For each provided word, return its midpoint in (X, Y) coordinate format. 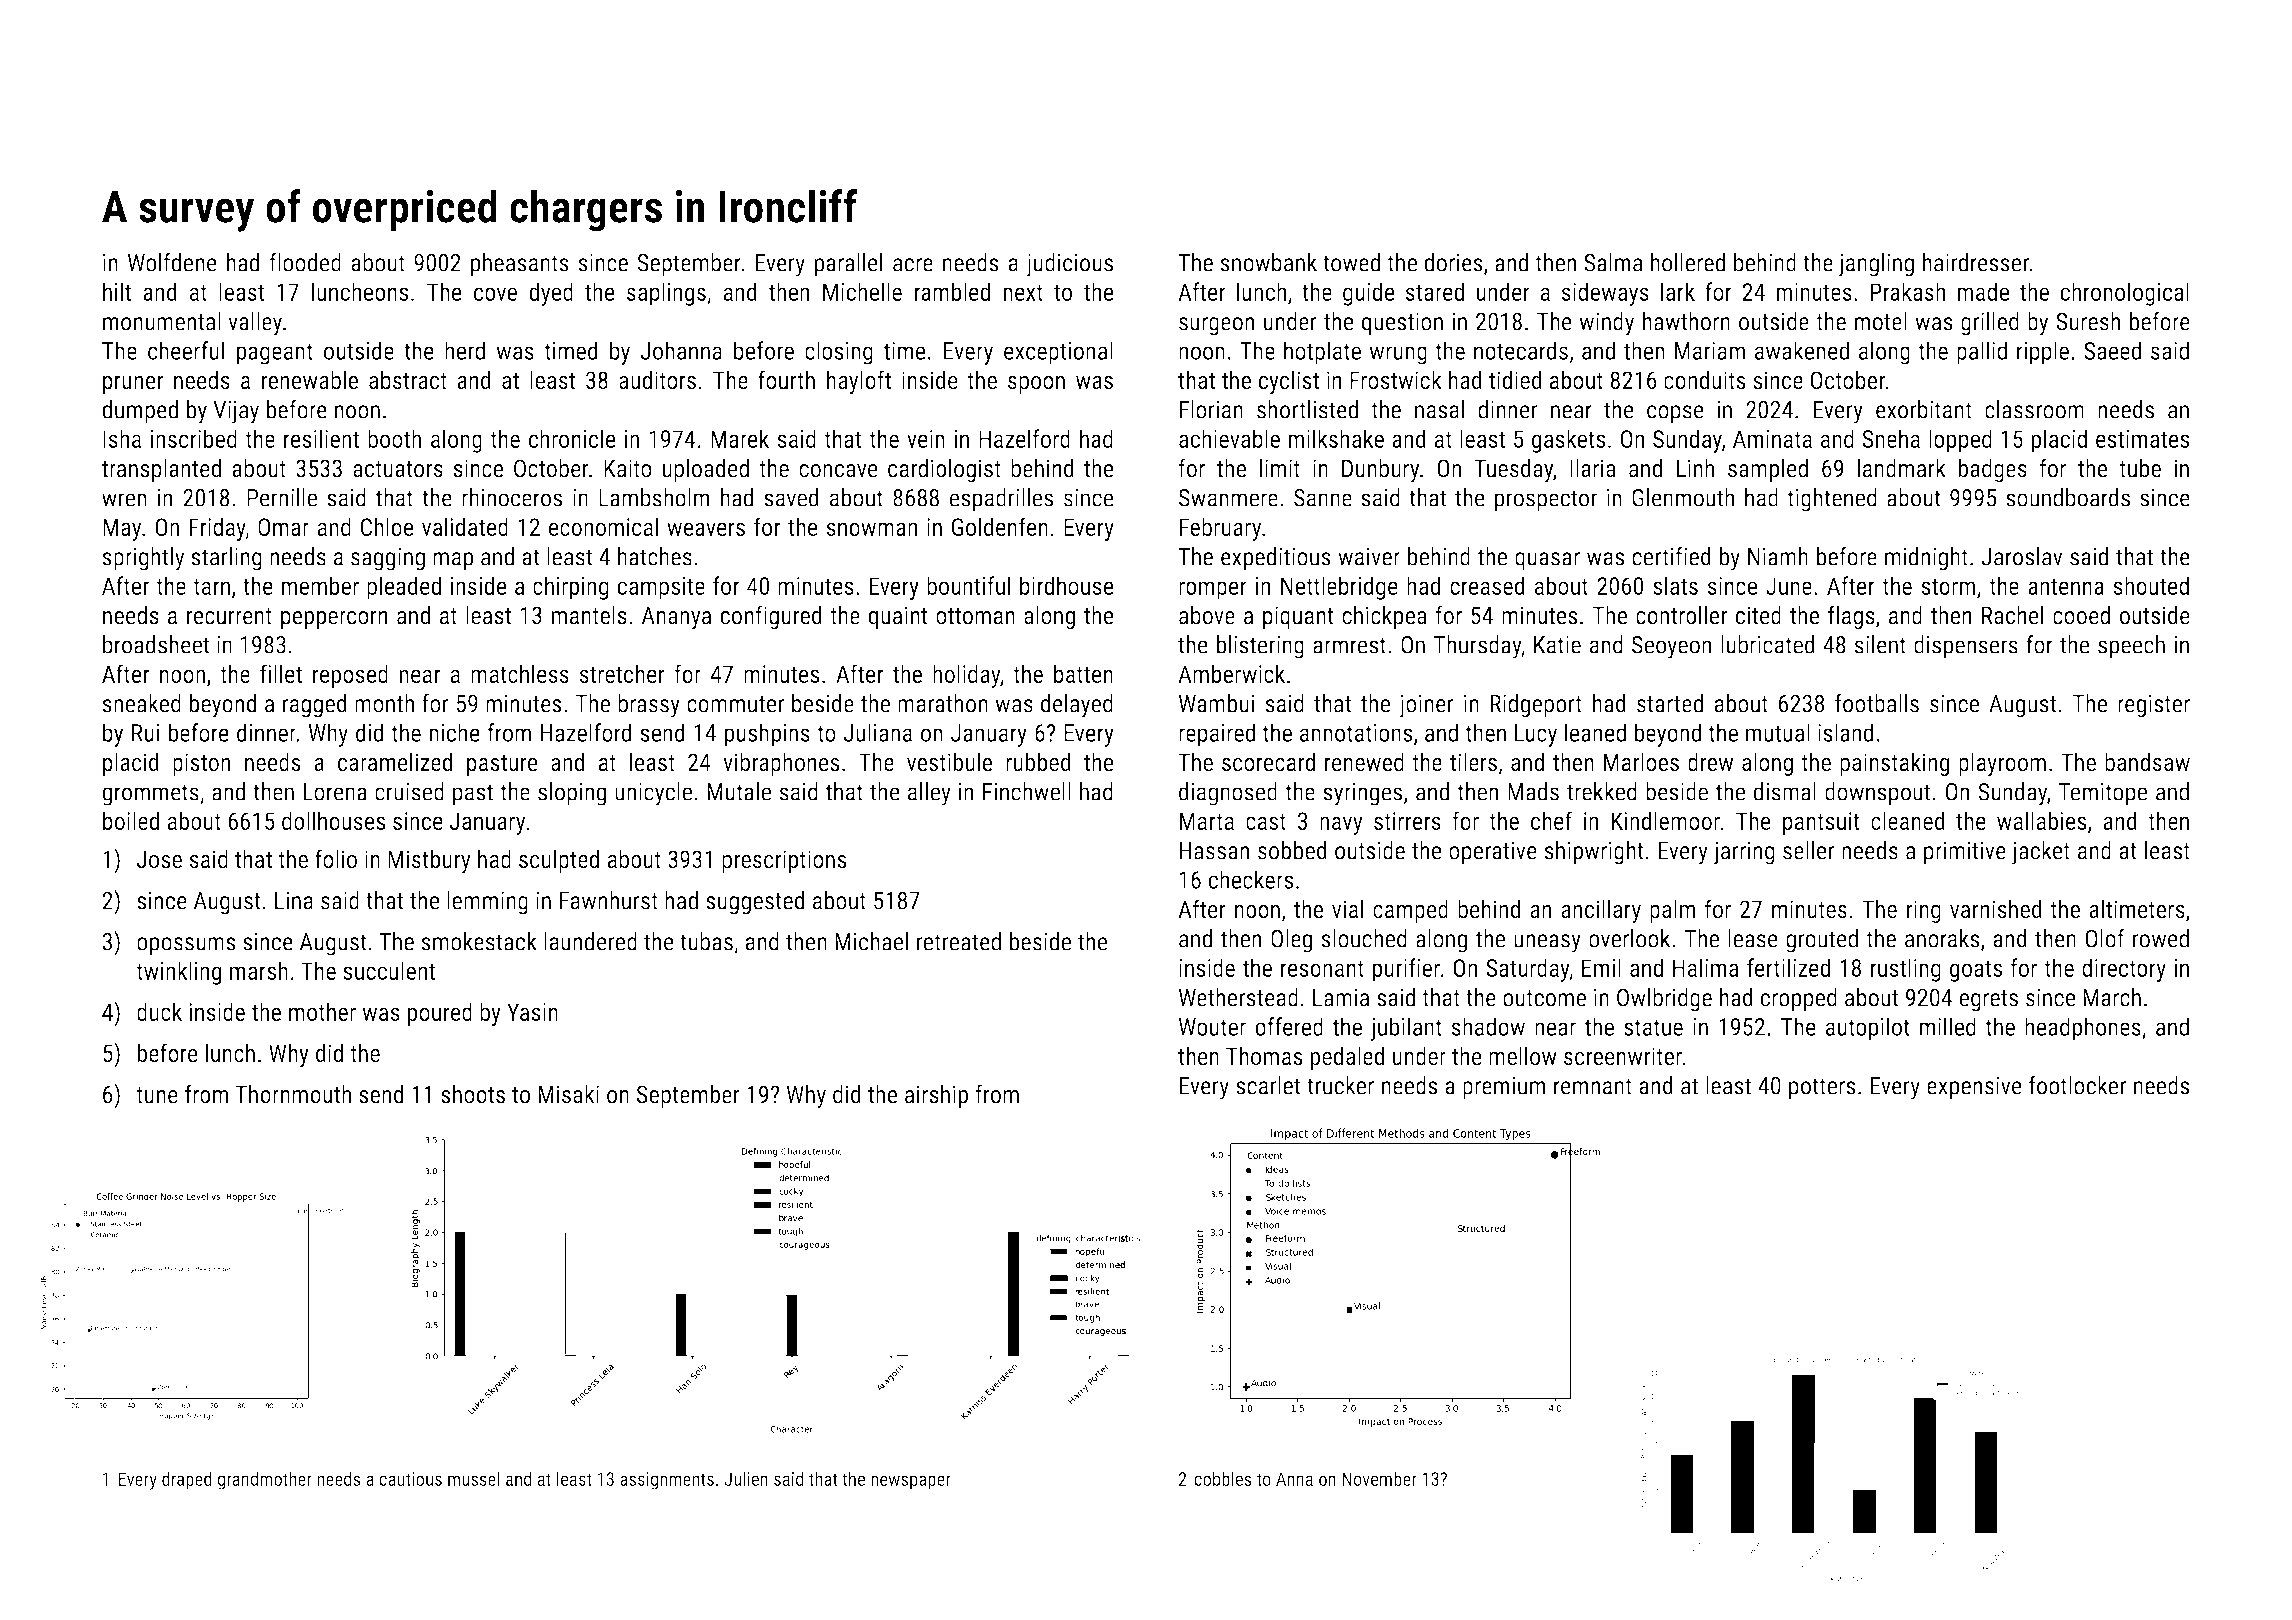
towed (1351, 262)
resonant (1322, 968)
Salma (1613, 262)
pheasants (520, 265)
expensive (1974, 1088)
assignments (667, 1481)
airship (936, 1096)
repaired (1217, 735)
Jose (159, 859)
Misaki (568, 1094)
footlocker (2077, 1085)
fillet (281, 673)
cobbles (1223, 1478)
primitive (1965, 852)
